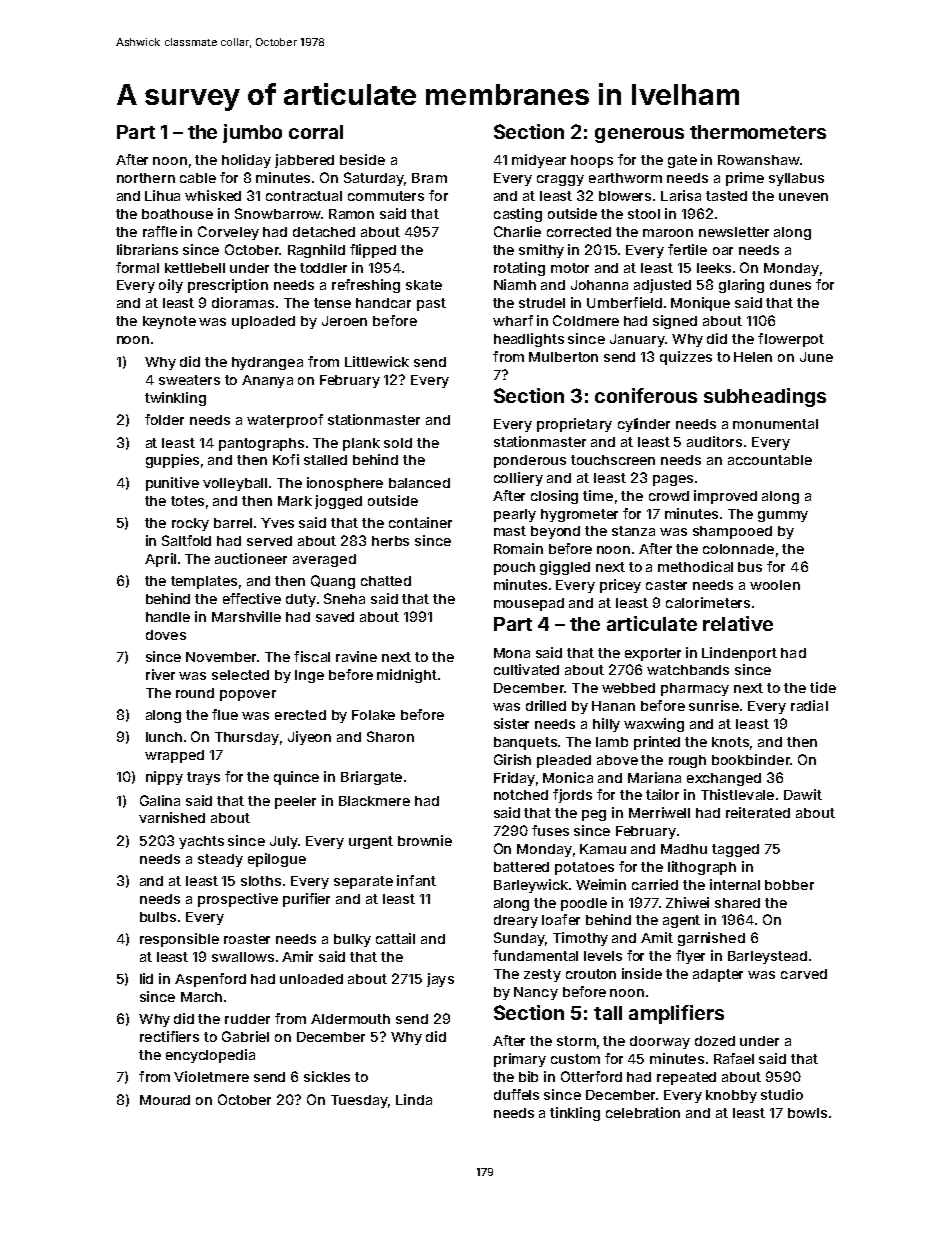  I want to click on twinkling, so click(175, 399).
